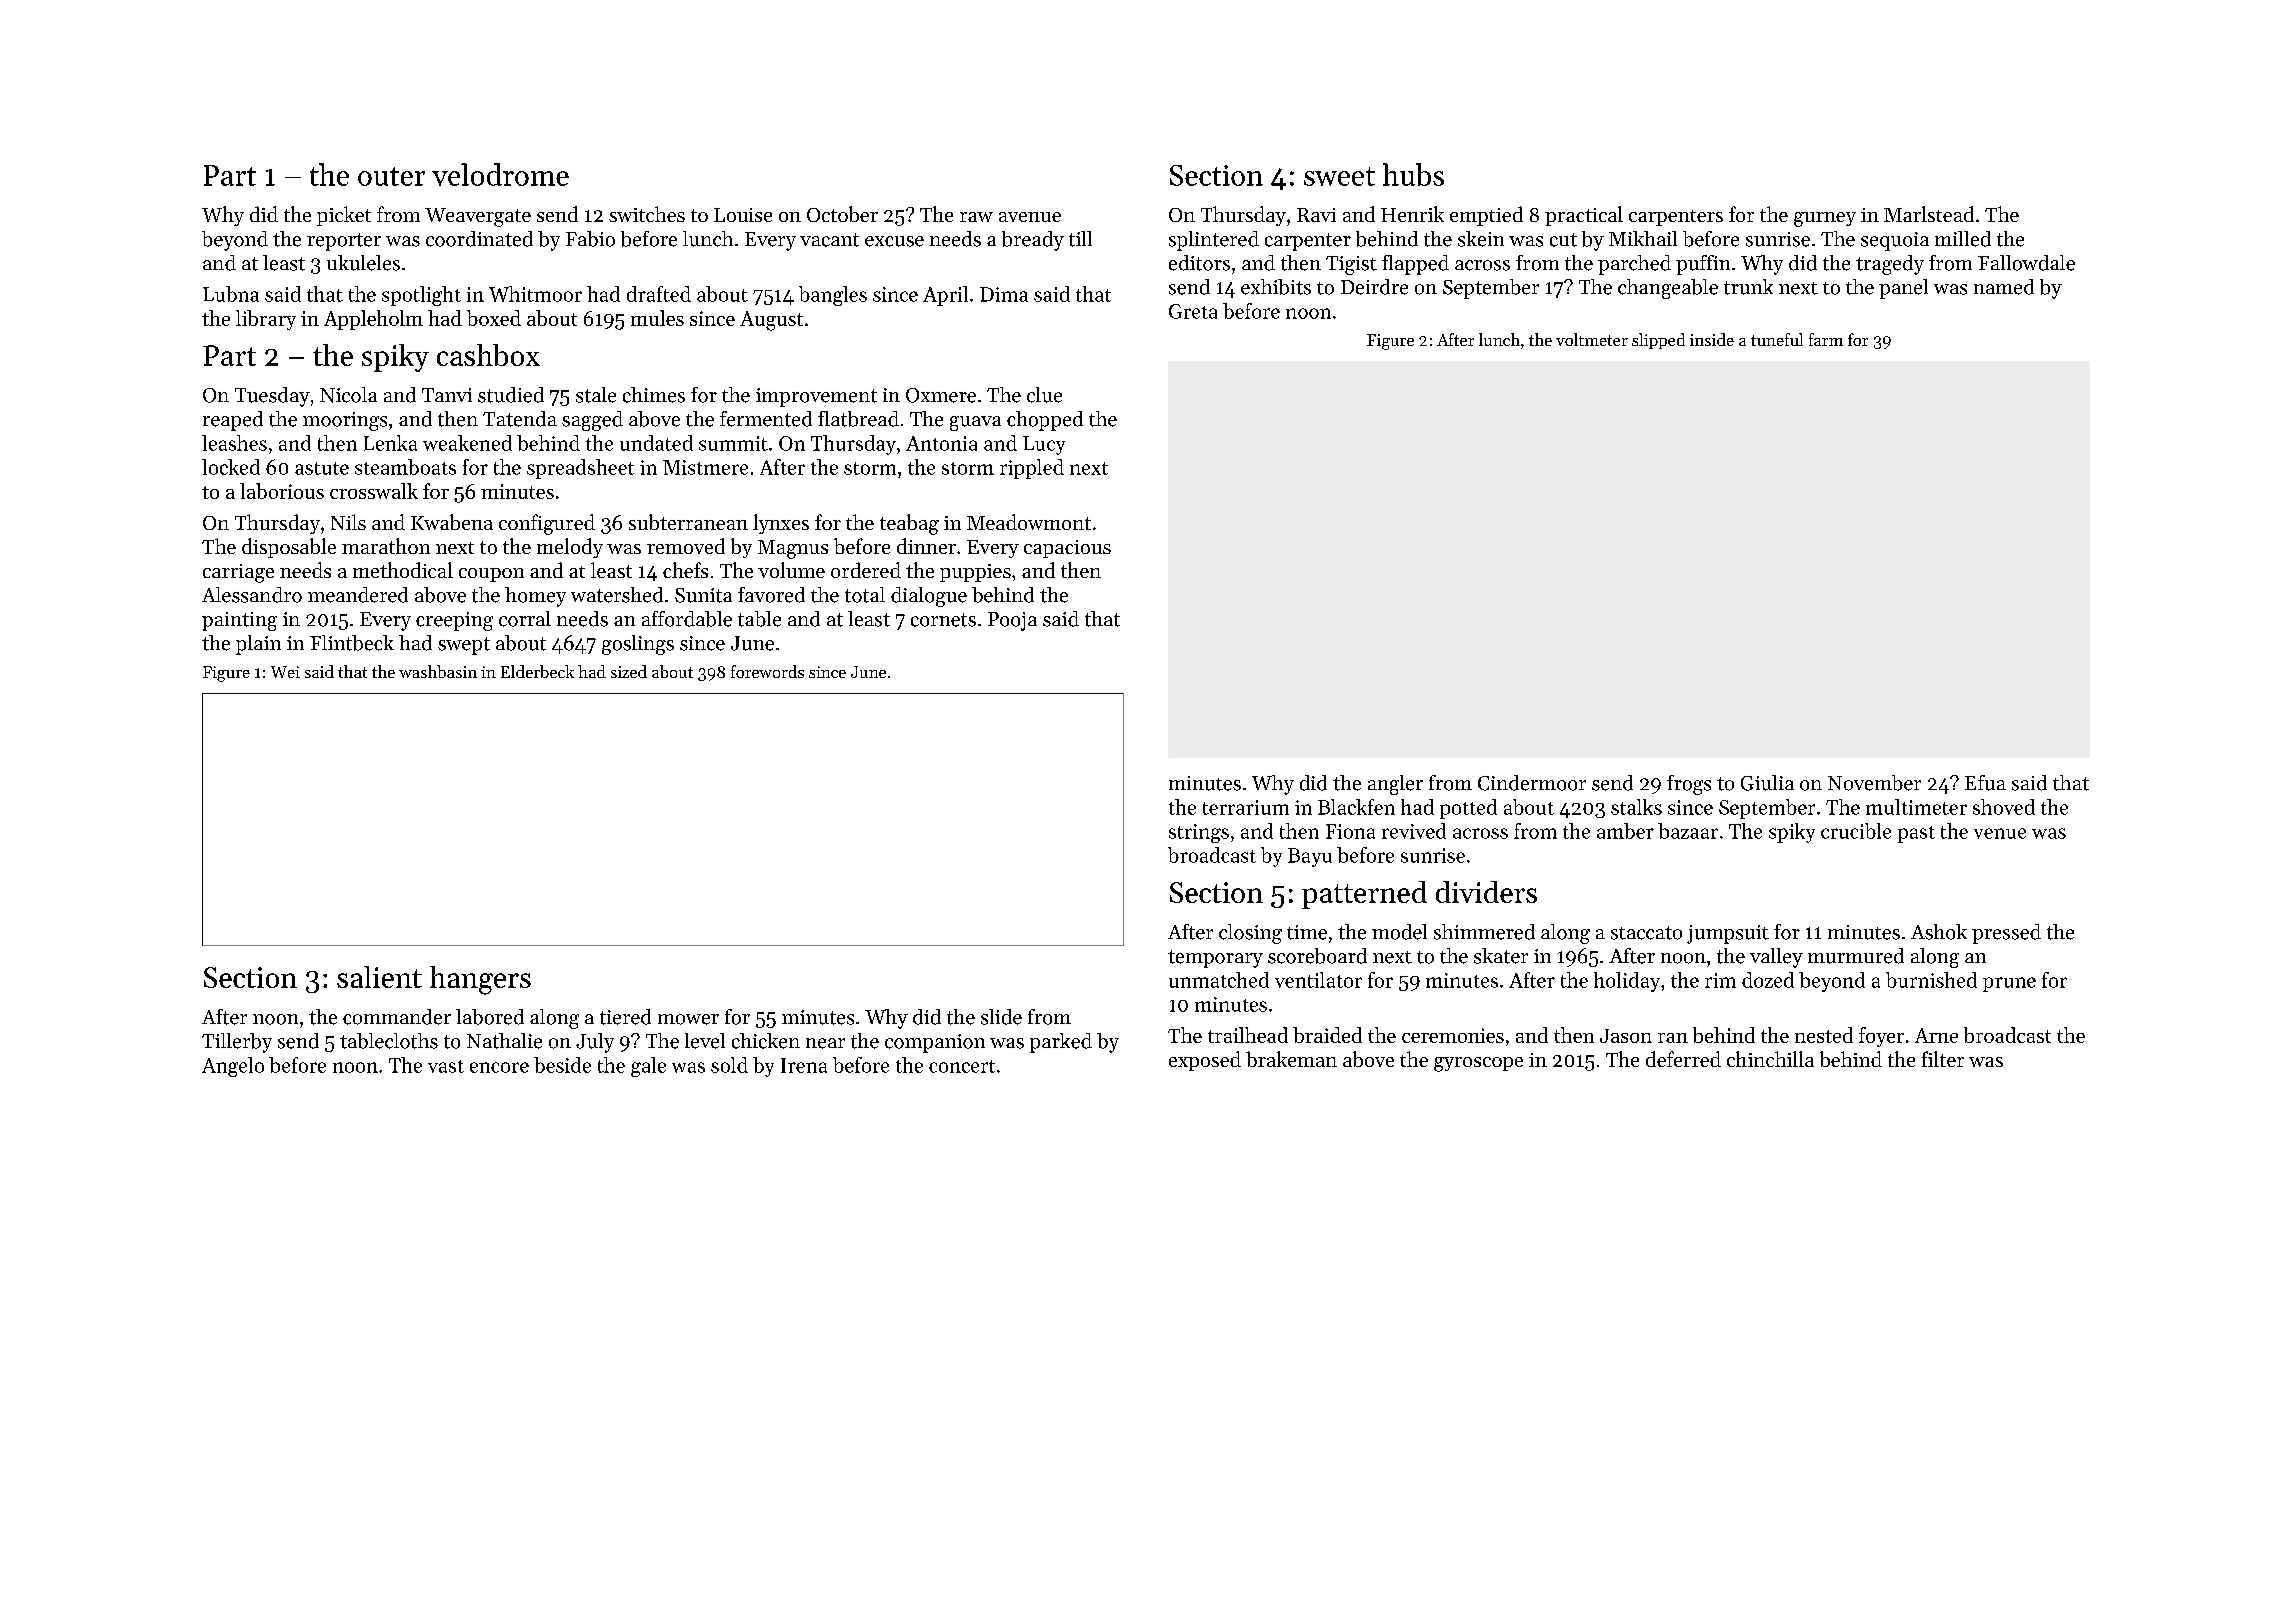 This screenshot has width=2292, height=1620. Describe the element at coordinates (233, 1067) in the screenshot. I see `Angelo` at that location.
